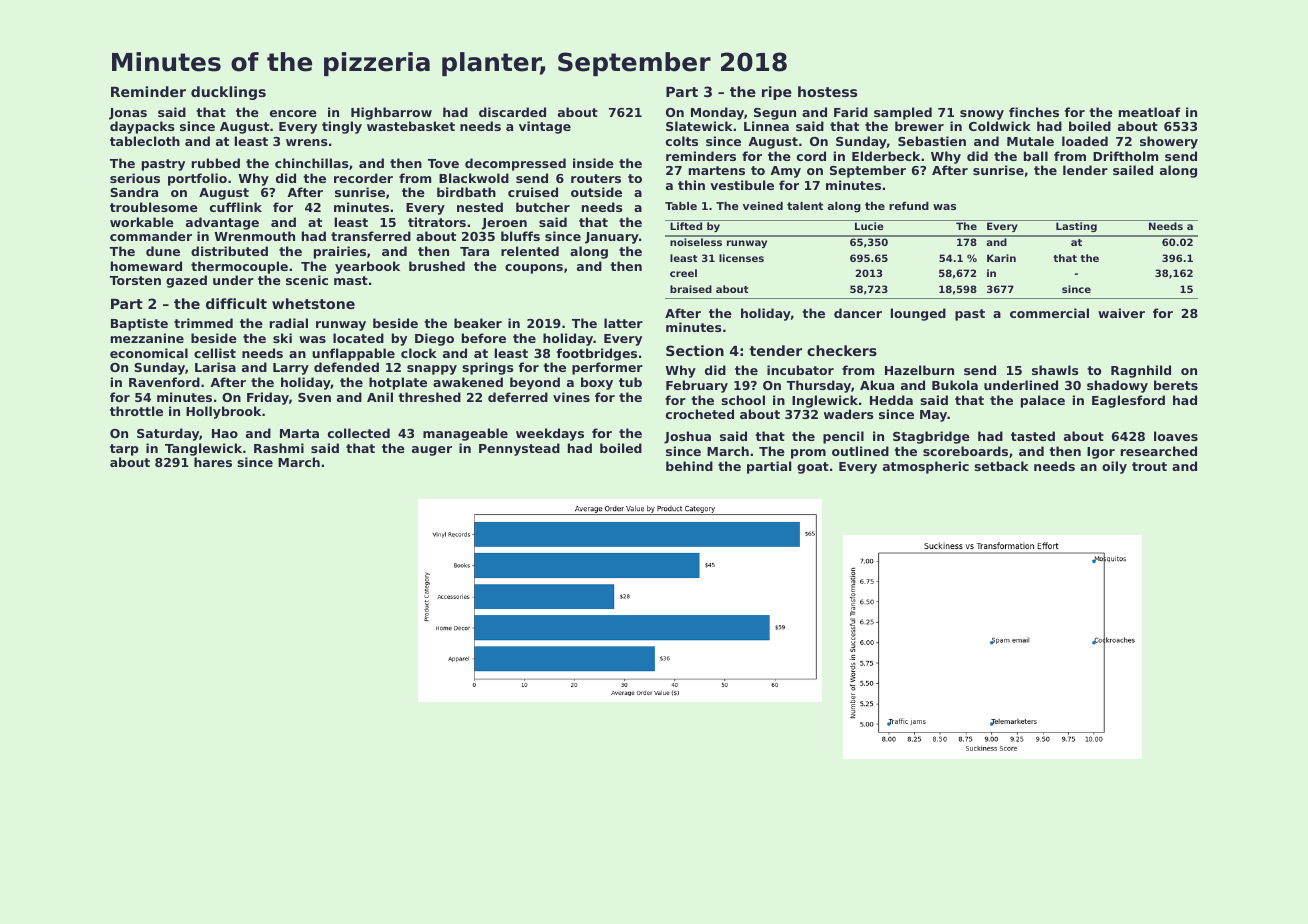  What do you see at coordinates (1150, 112) in the page?
I see `meatloaf` at bounding box center [1150, 112].
